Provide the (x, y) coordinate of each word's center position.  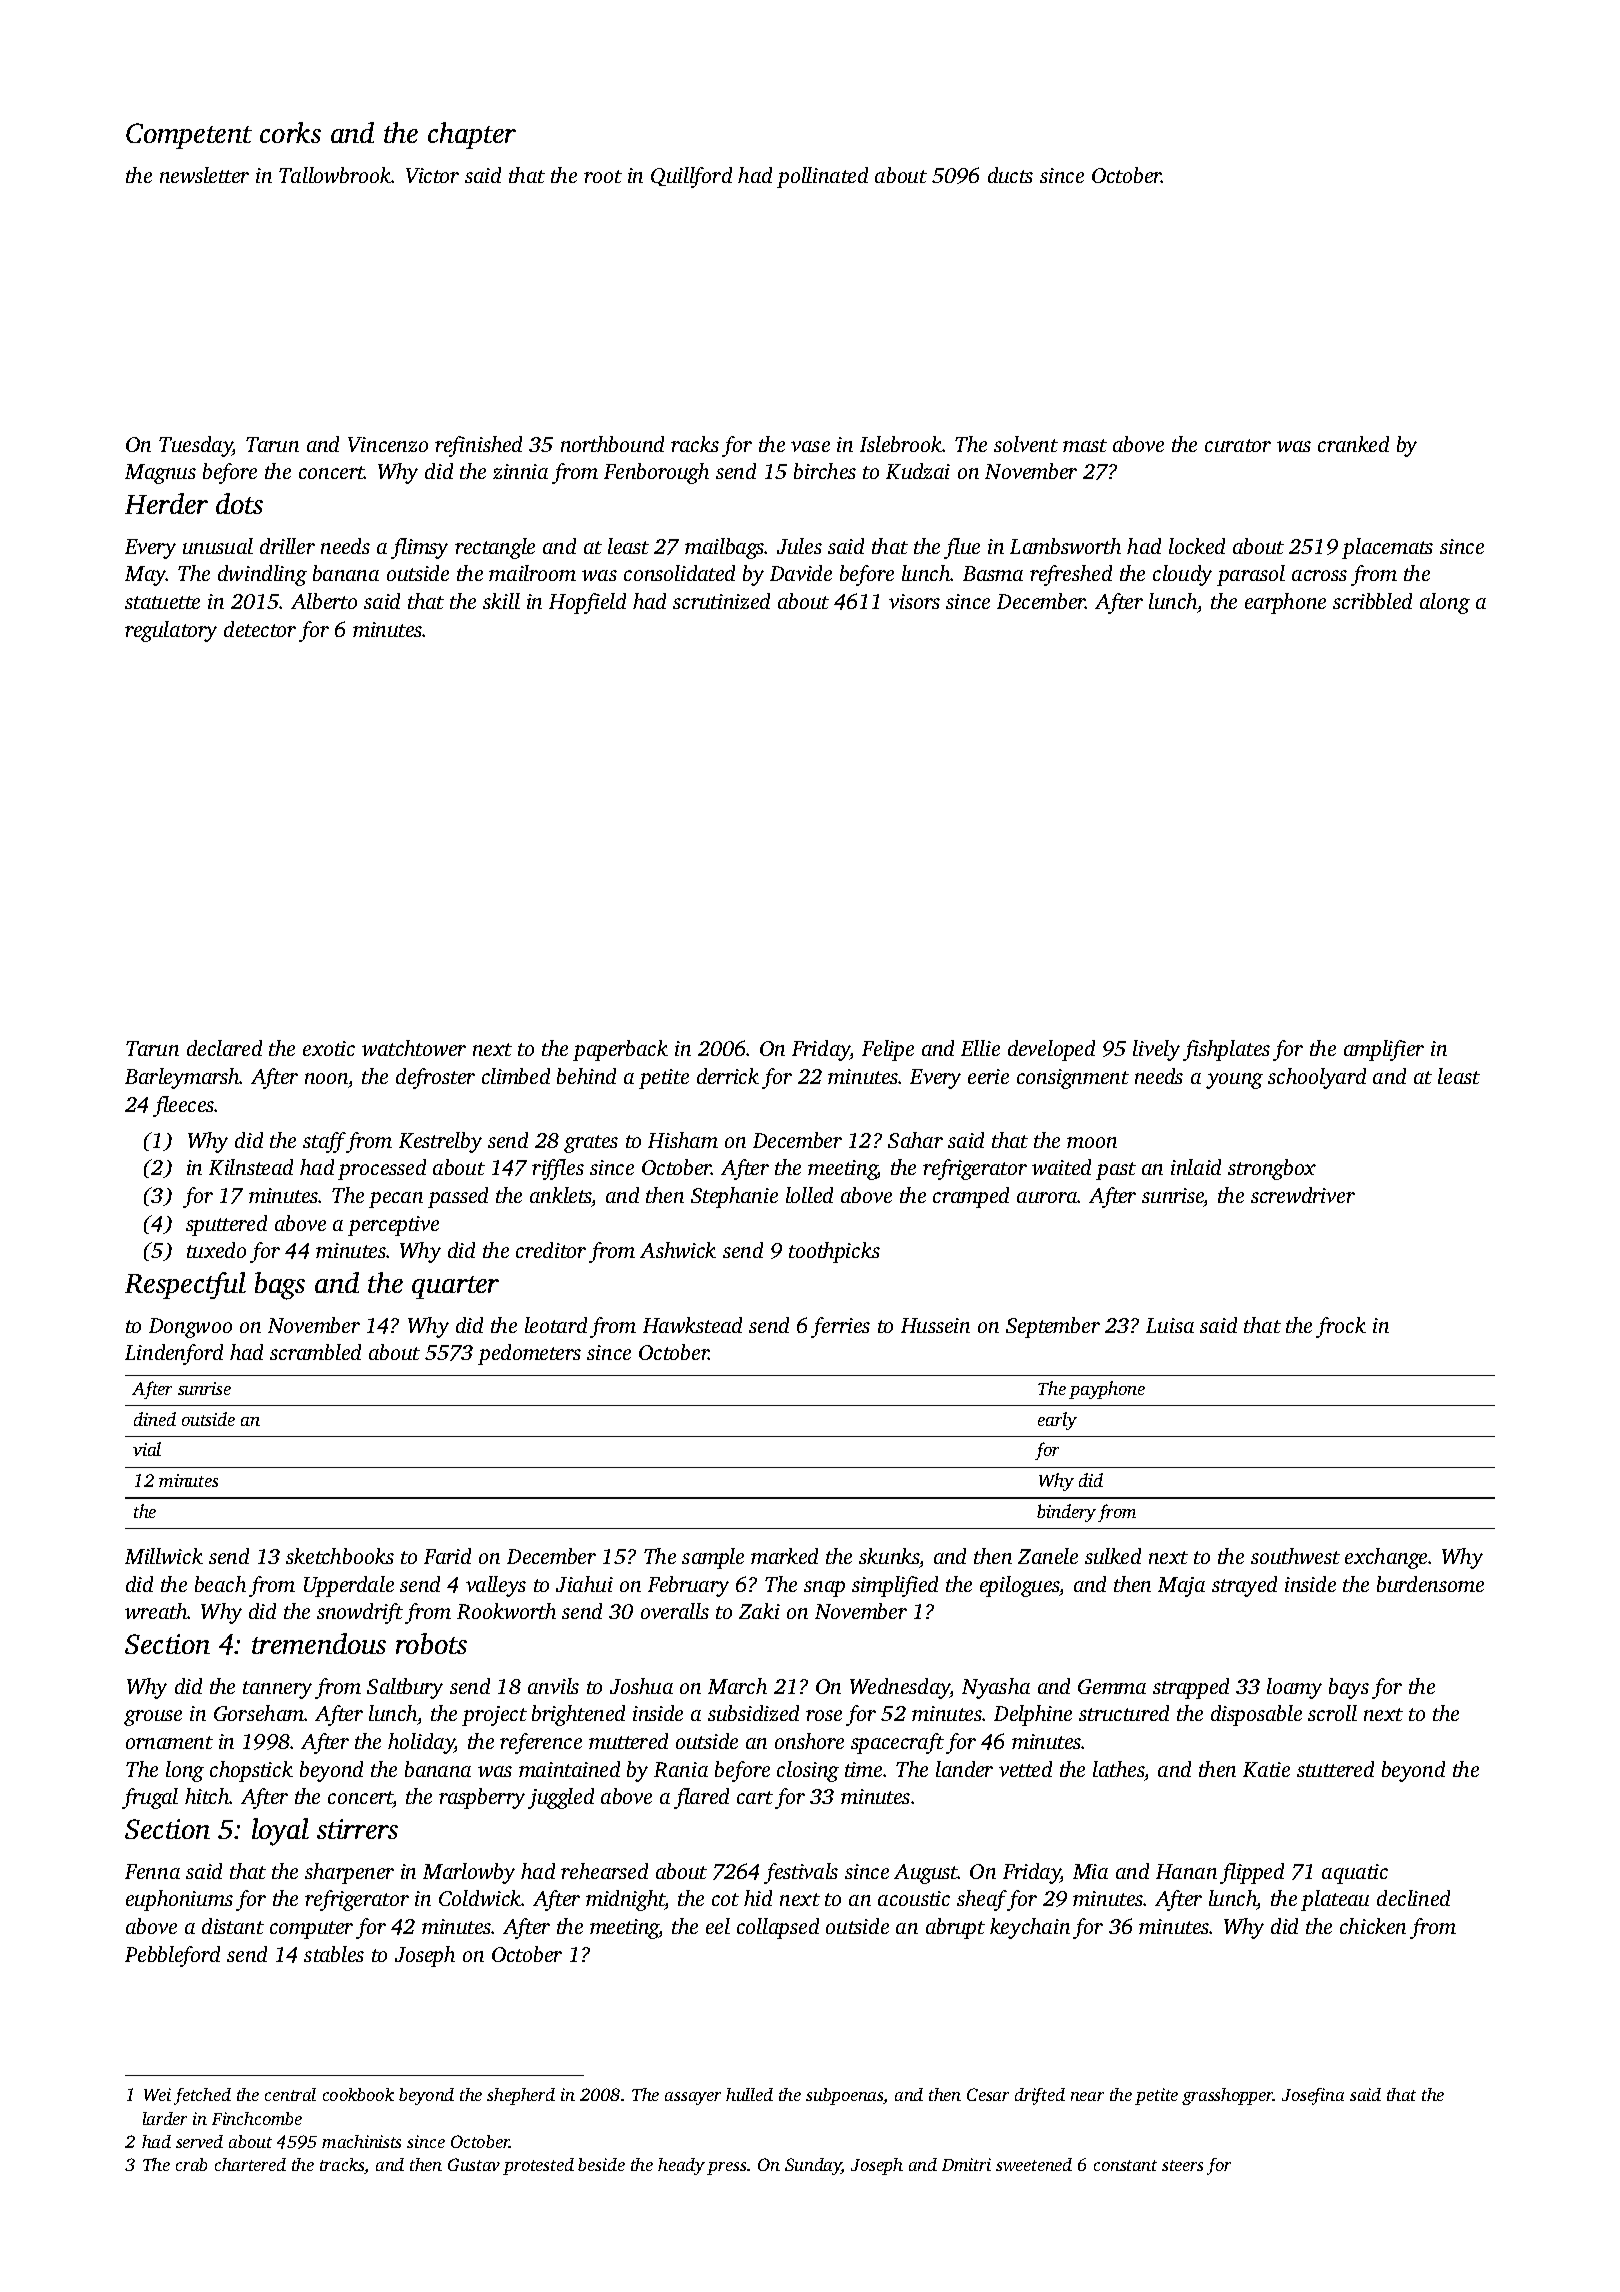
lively (1156, 1050)
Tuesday (196, 446)
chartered (250, 2164)
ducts (1010, 175)
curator (1238, 445)
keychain (1030, 1928)
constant (1125, 2165)
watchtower (414, 1048)
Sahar (915, 1140)
